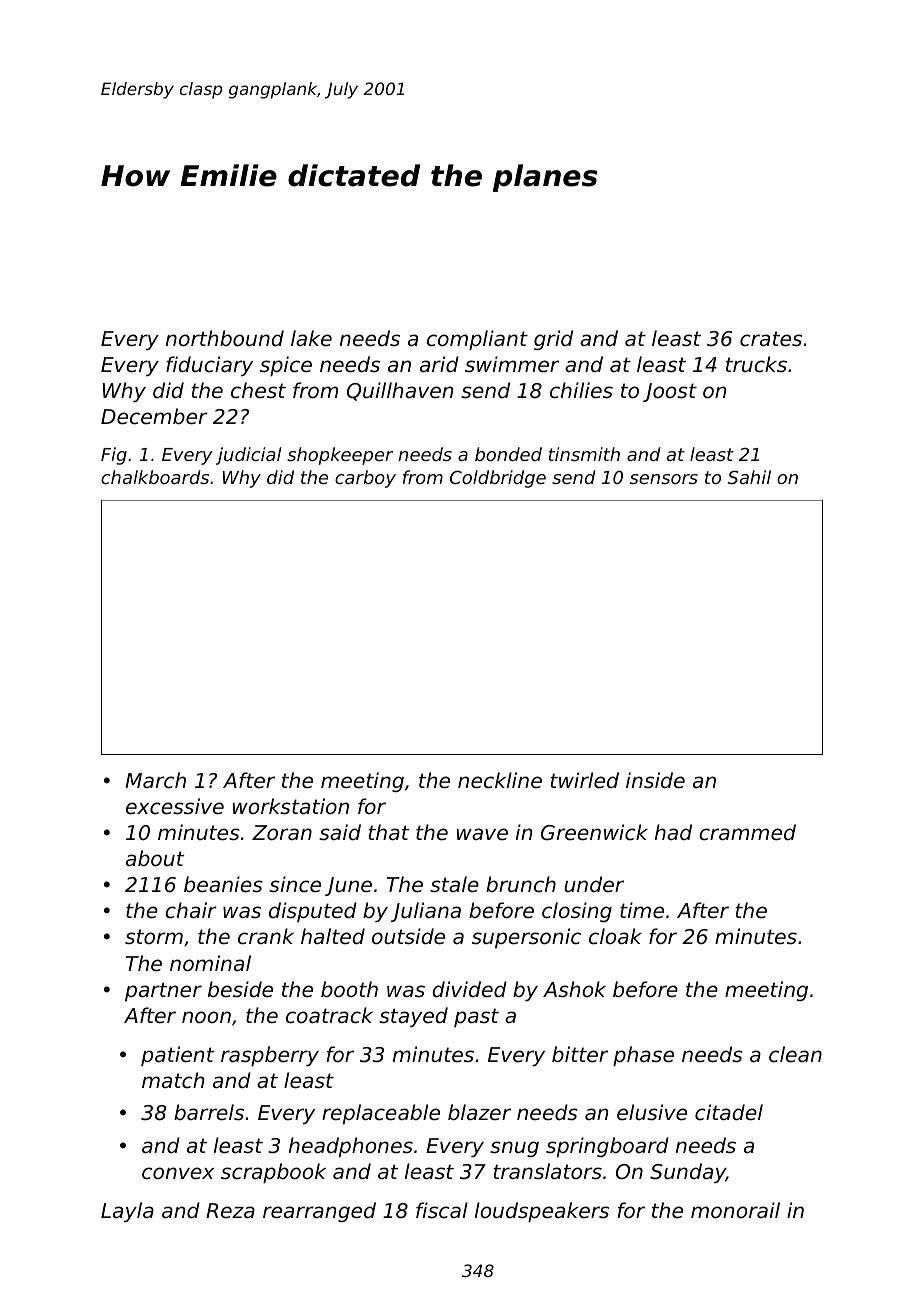  What do you see at coordinates (155, 858) in the image?
I see `about` at bounding box center [155, 858].
